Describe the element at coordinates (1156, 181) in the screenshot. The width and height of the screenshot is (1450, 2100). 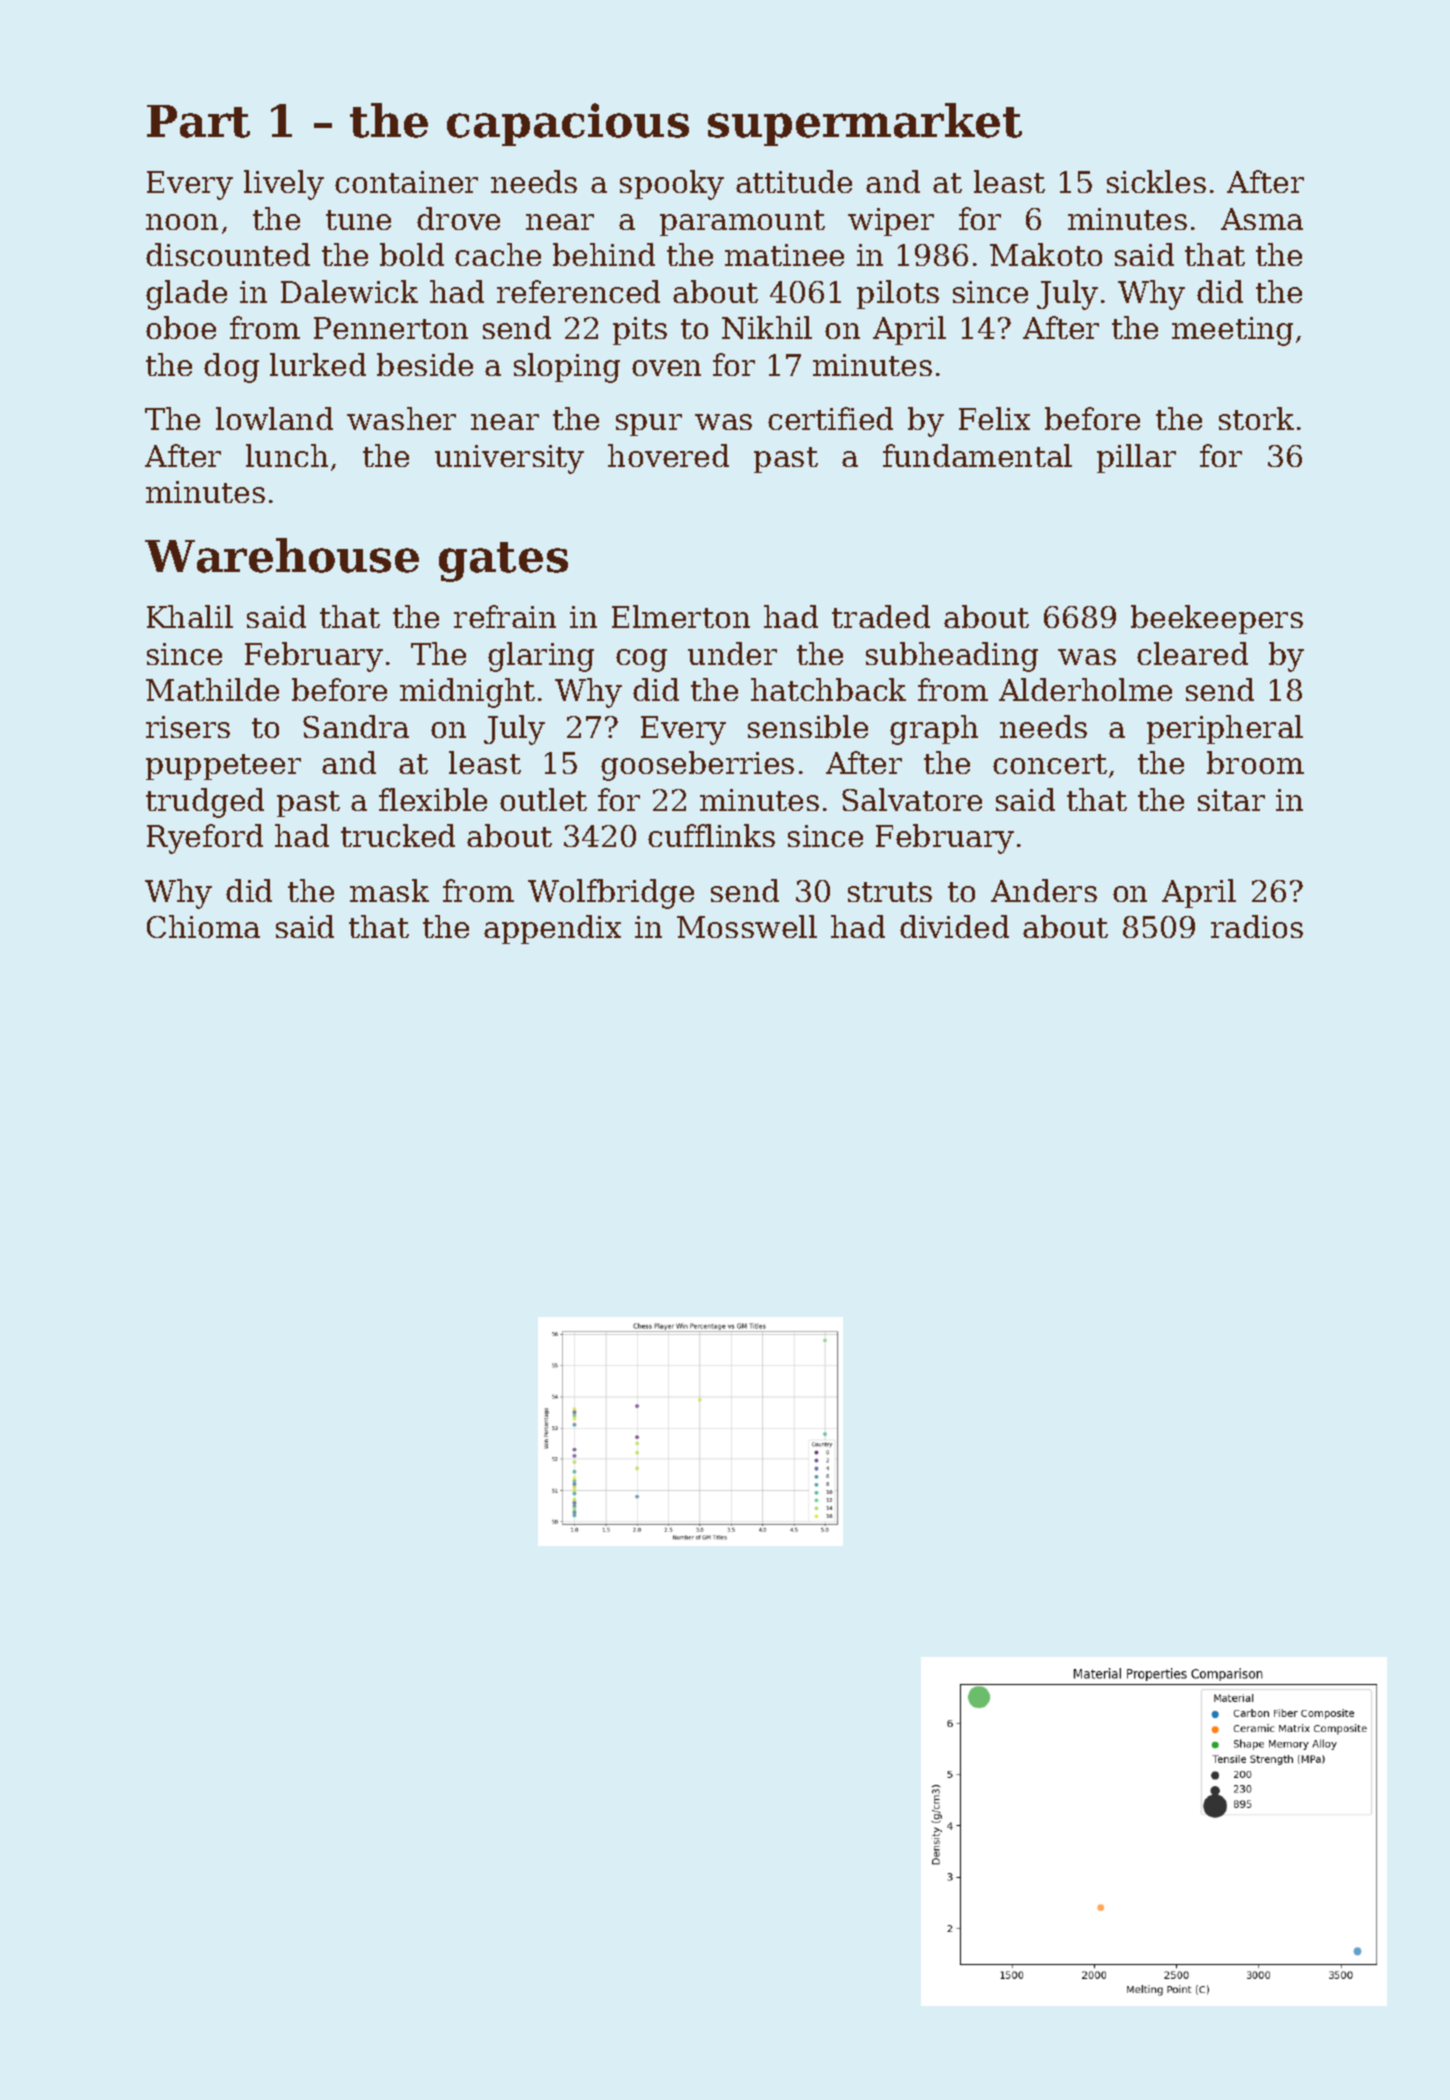
I see `sickles` at that location.
